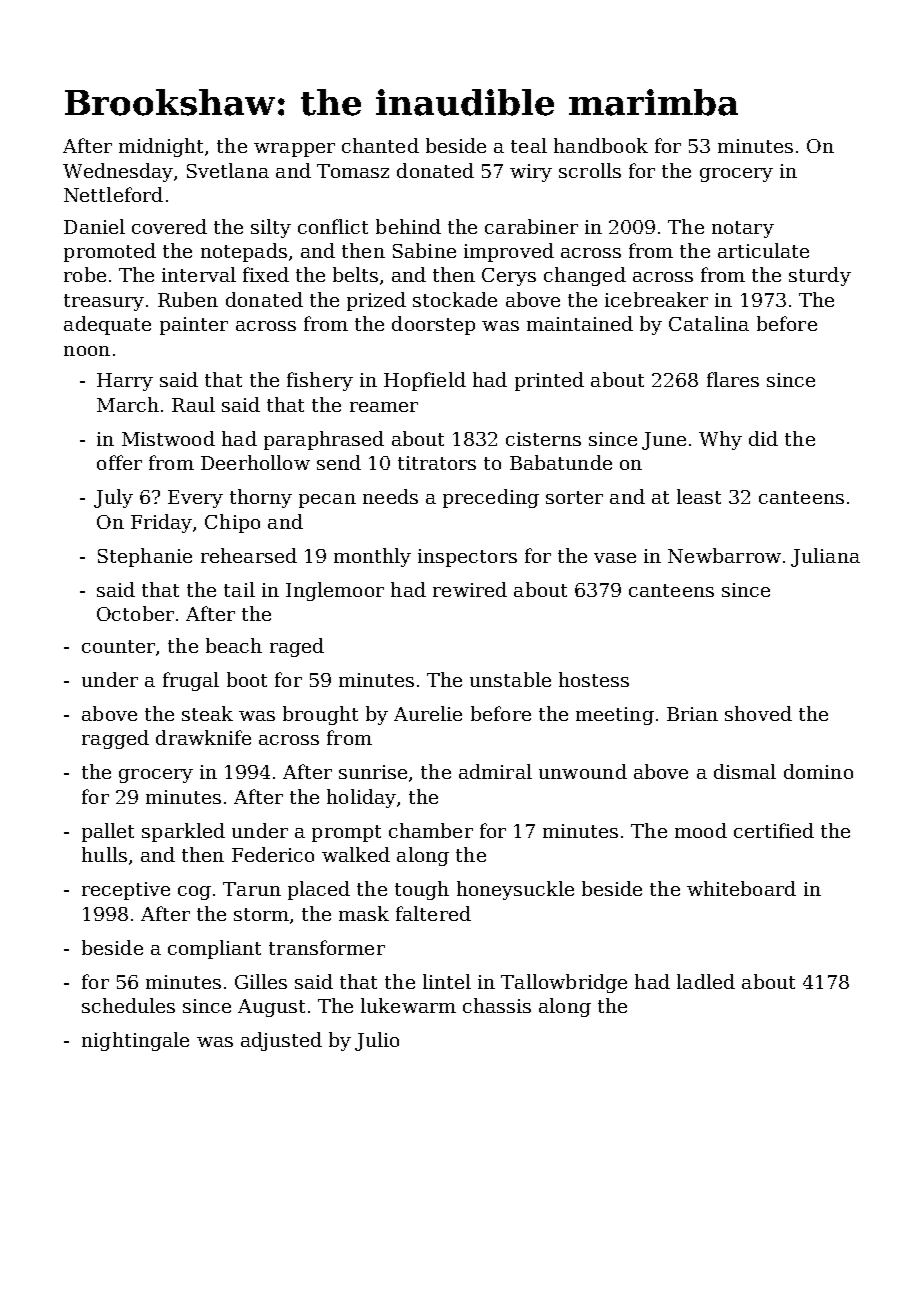 Image resolution: width=924 pixels, height=1308 pixels. Describe the element at coordinates (825, 557) in the screenshot. I see `Juliana` at that location.
